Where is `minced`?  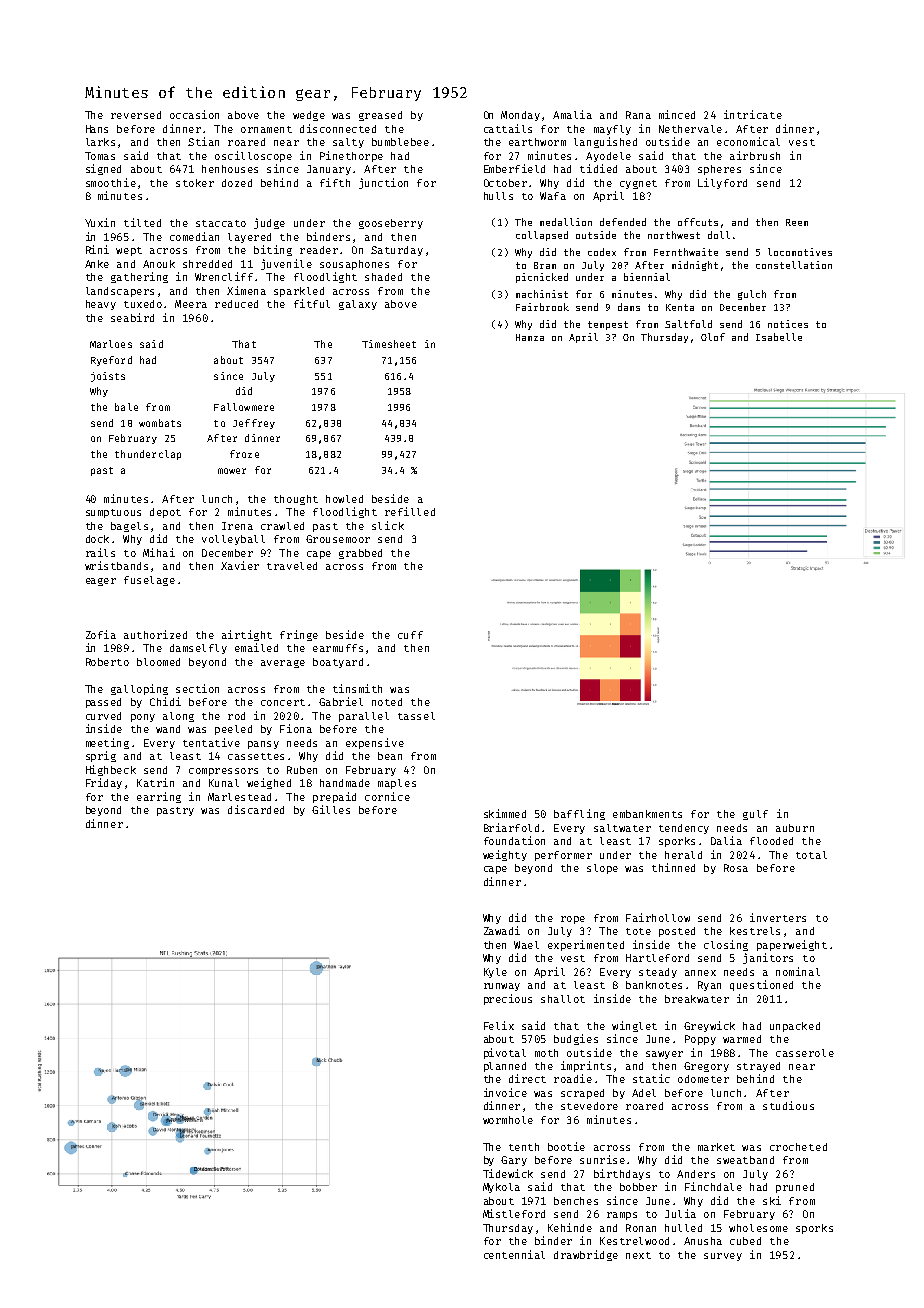
minced is located at coordinates (677, 114).
